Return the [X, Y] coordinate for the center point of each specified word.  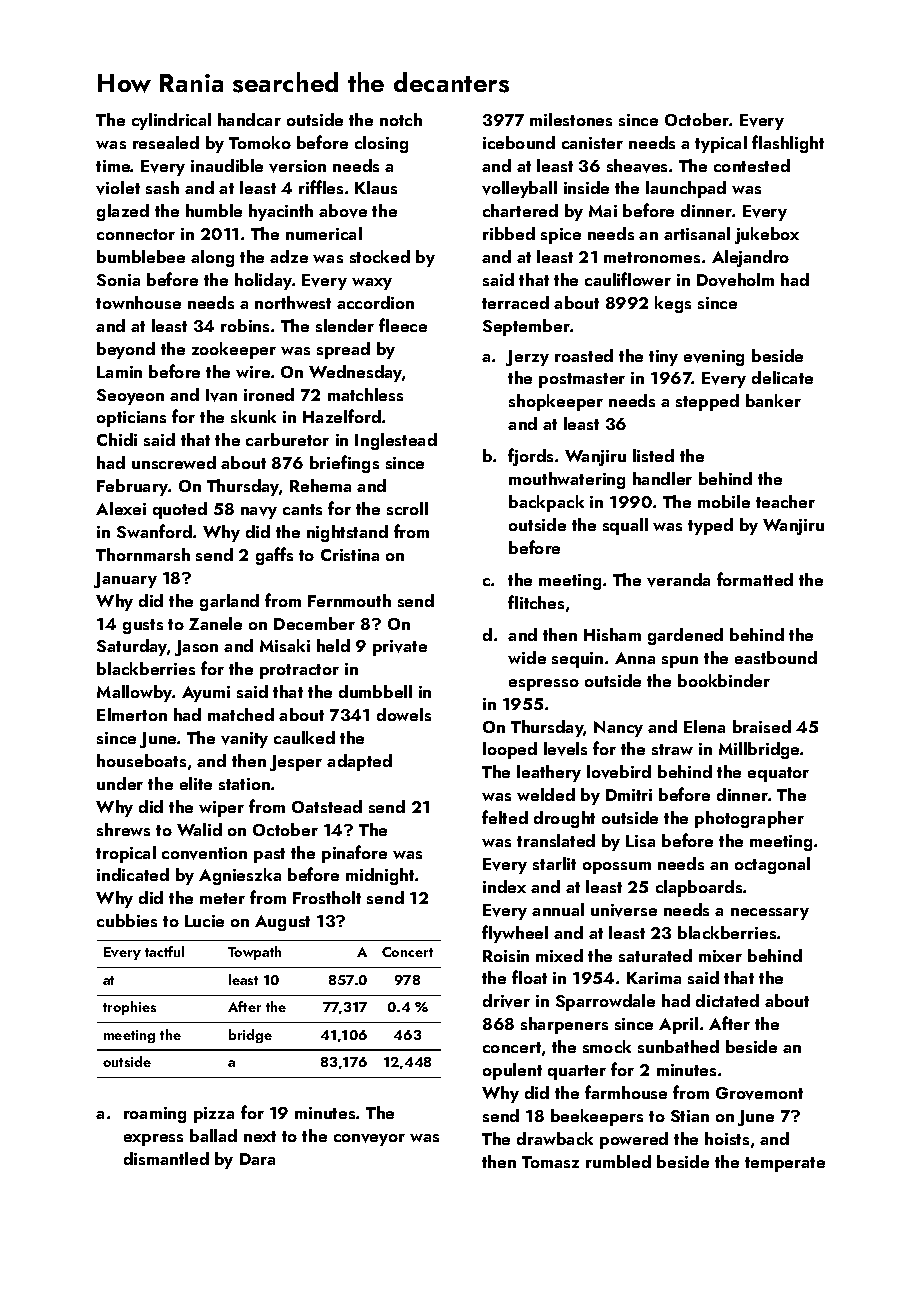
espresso [544, 685]
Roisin [506, 956]
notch [401, 119]
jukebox [767, 235]
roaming [155, 1115]
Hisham [612, 634]
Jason [196, 648]
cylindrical [171, 121]
